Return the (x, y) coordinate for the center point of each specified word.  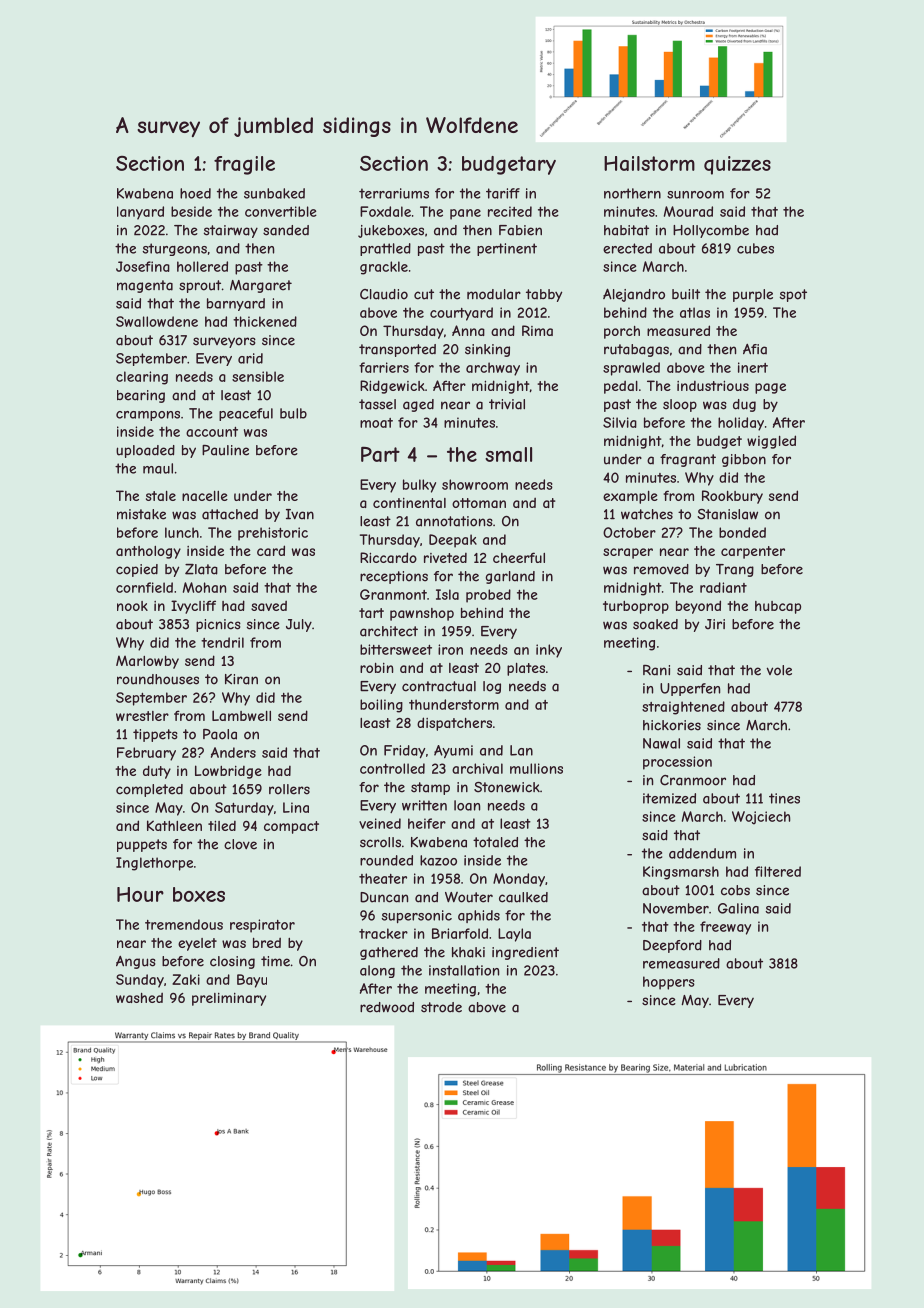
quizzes (737, 165)
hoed (195, 193)
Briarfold (460, 933)
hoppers (669, 983)
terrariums (394, 193)
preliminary (229, 999)
